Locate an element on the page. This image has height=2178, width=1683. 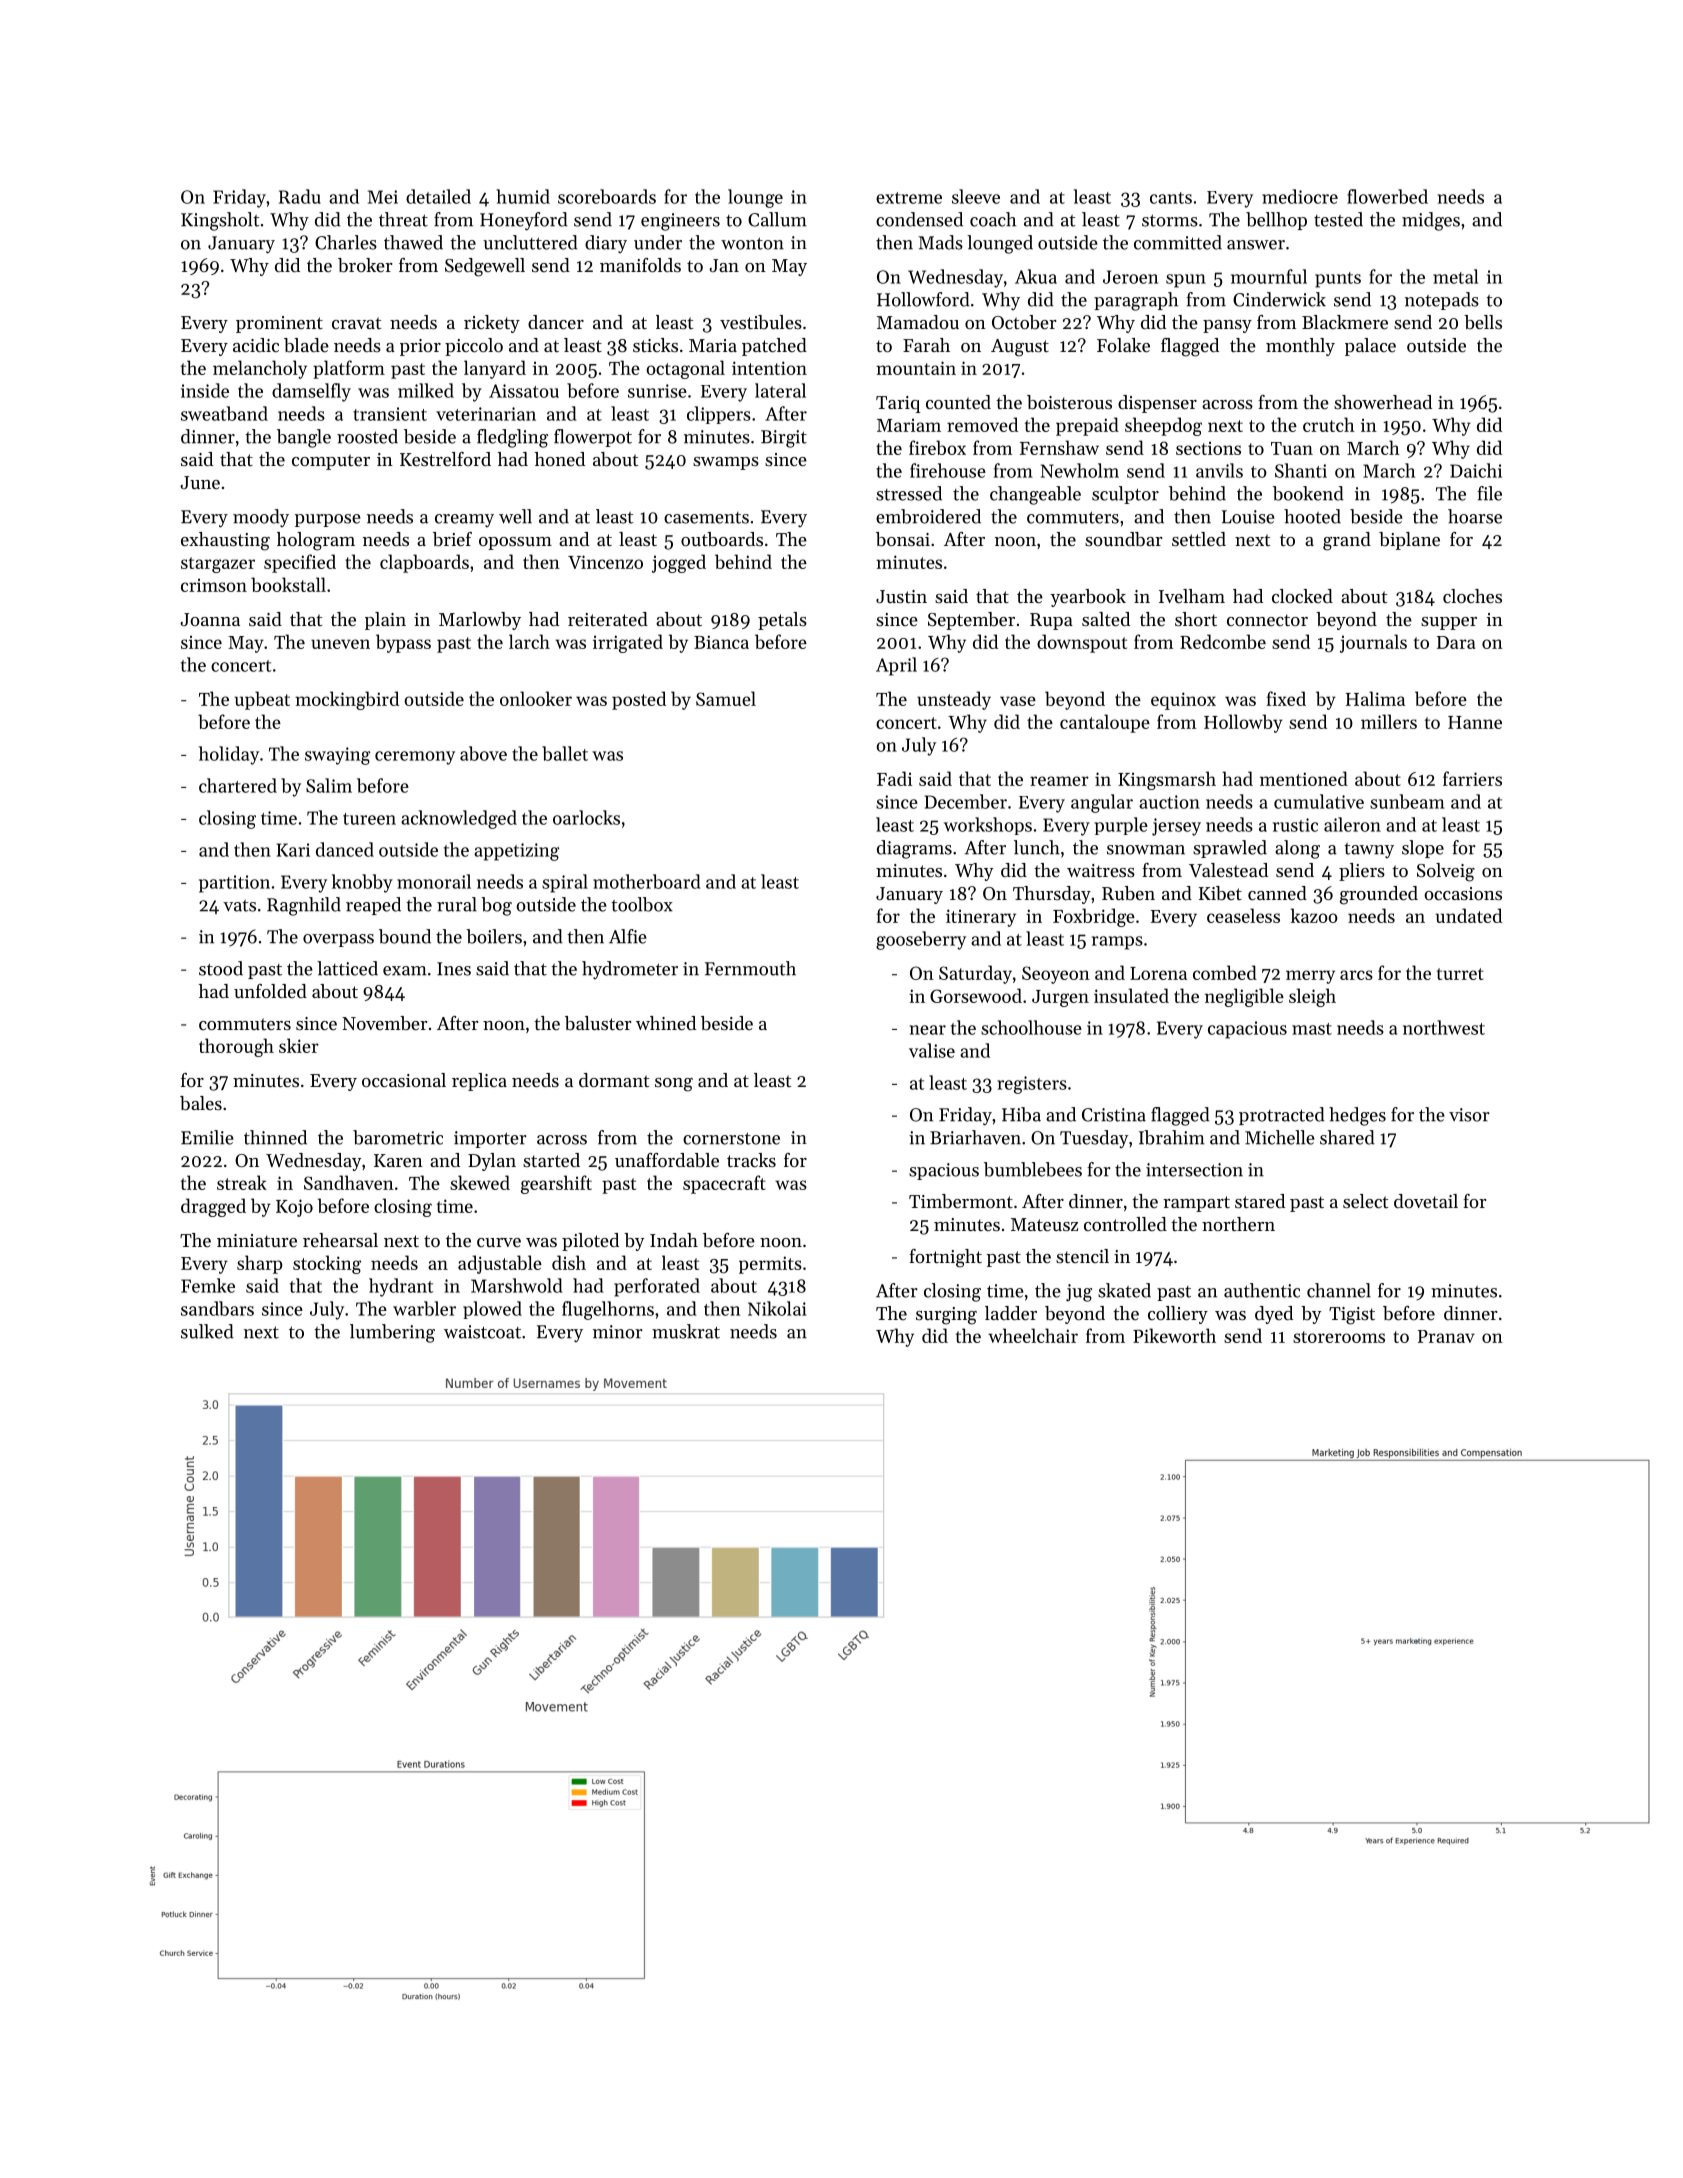
supper is located at coordinates (1449, 623).
